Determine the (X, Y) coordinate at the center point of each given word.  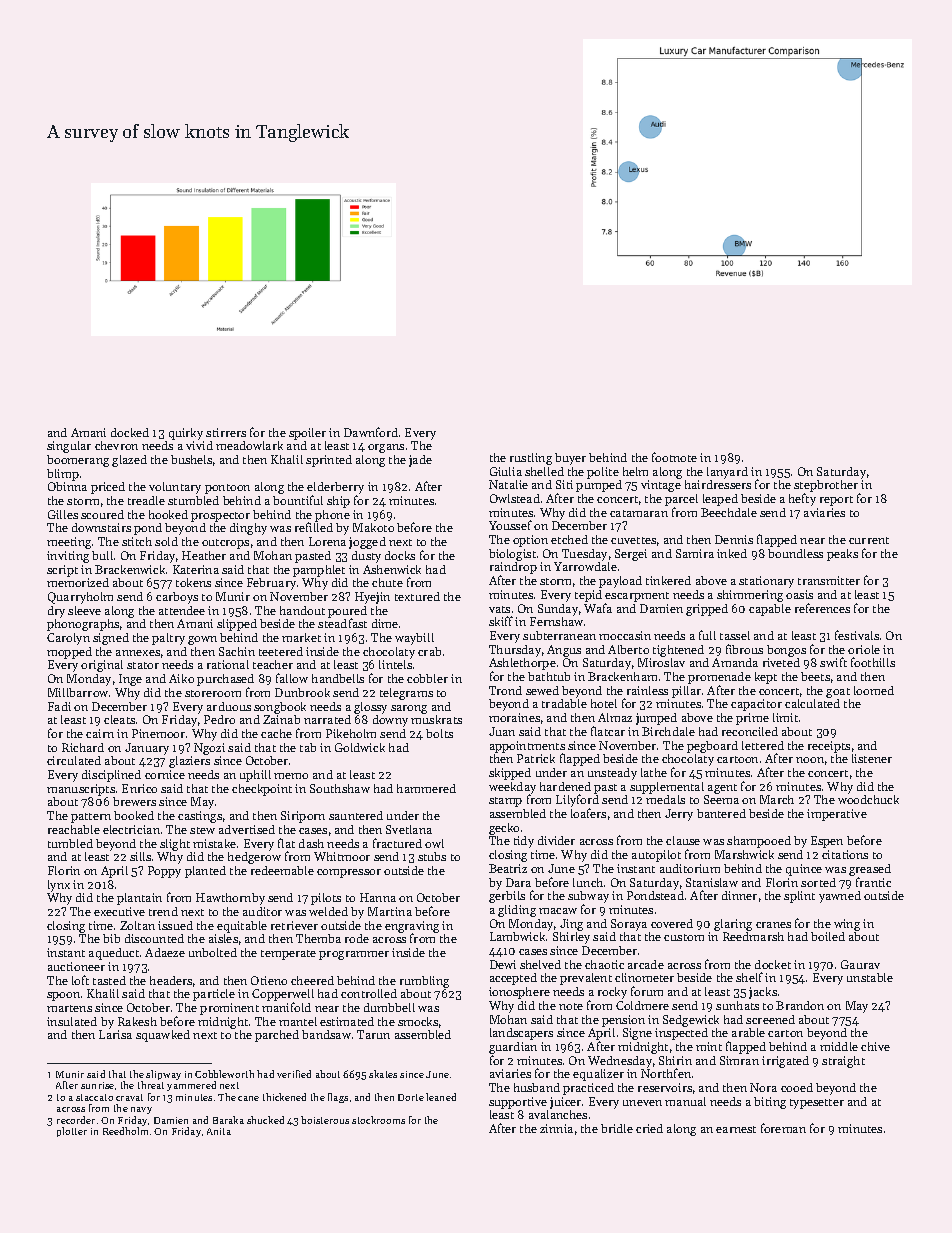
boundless (795, 553)
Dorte (411, 1097)
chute (387, 582)
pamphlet (319, 571)
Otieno (269, 980)
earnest (736, 1129)
